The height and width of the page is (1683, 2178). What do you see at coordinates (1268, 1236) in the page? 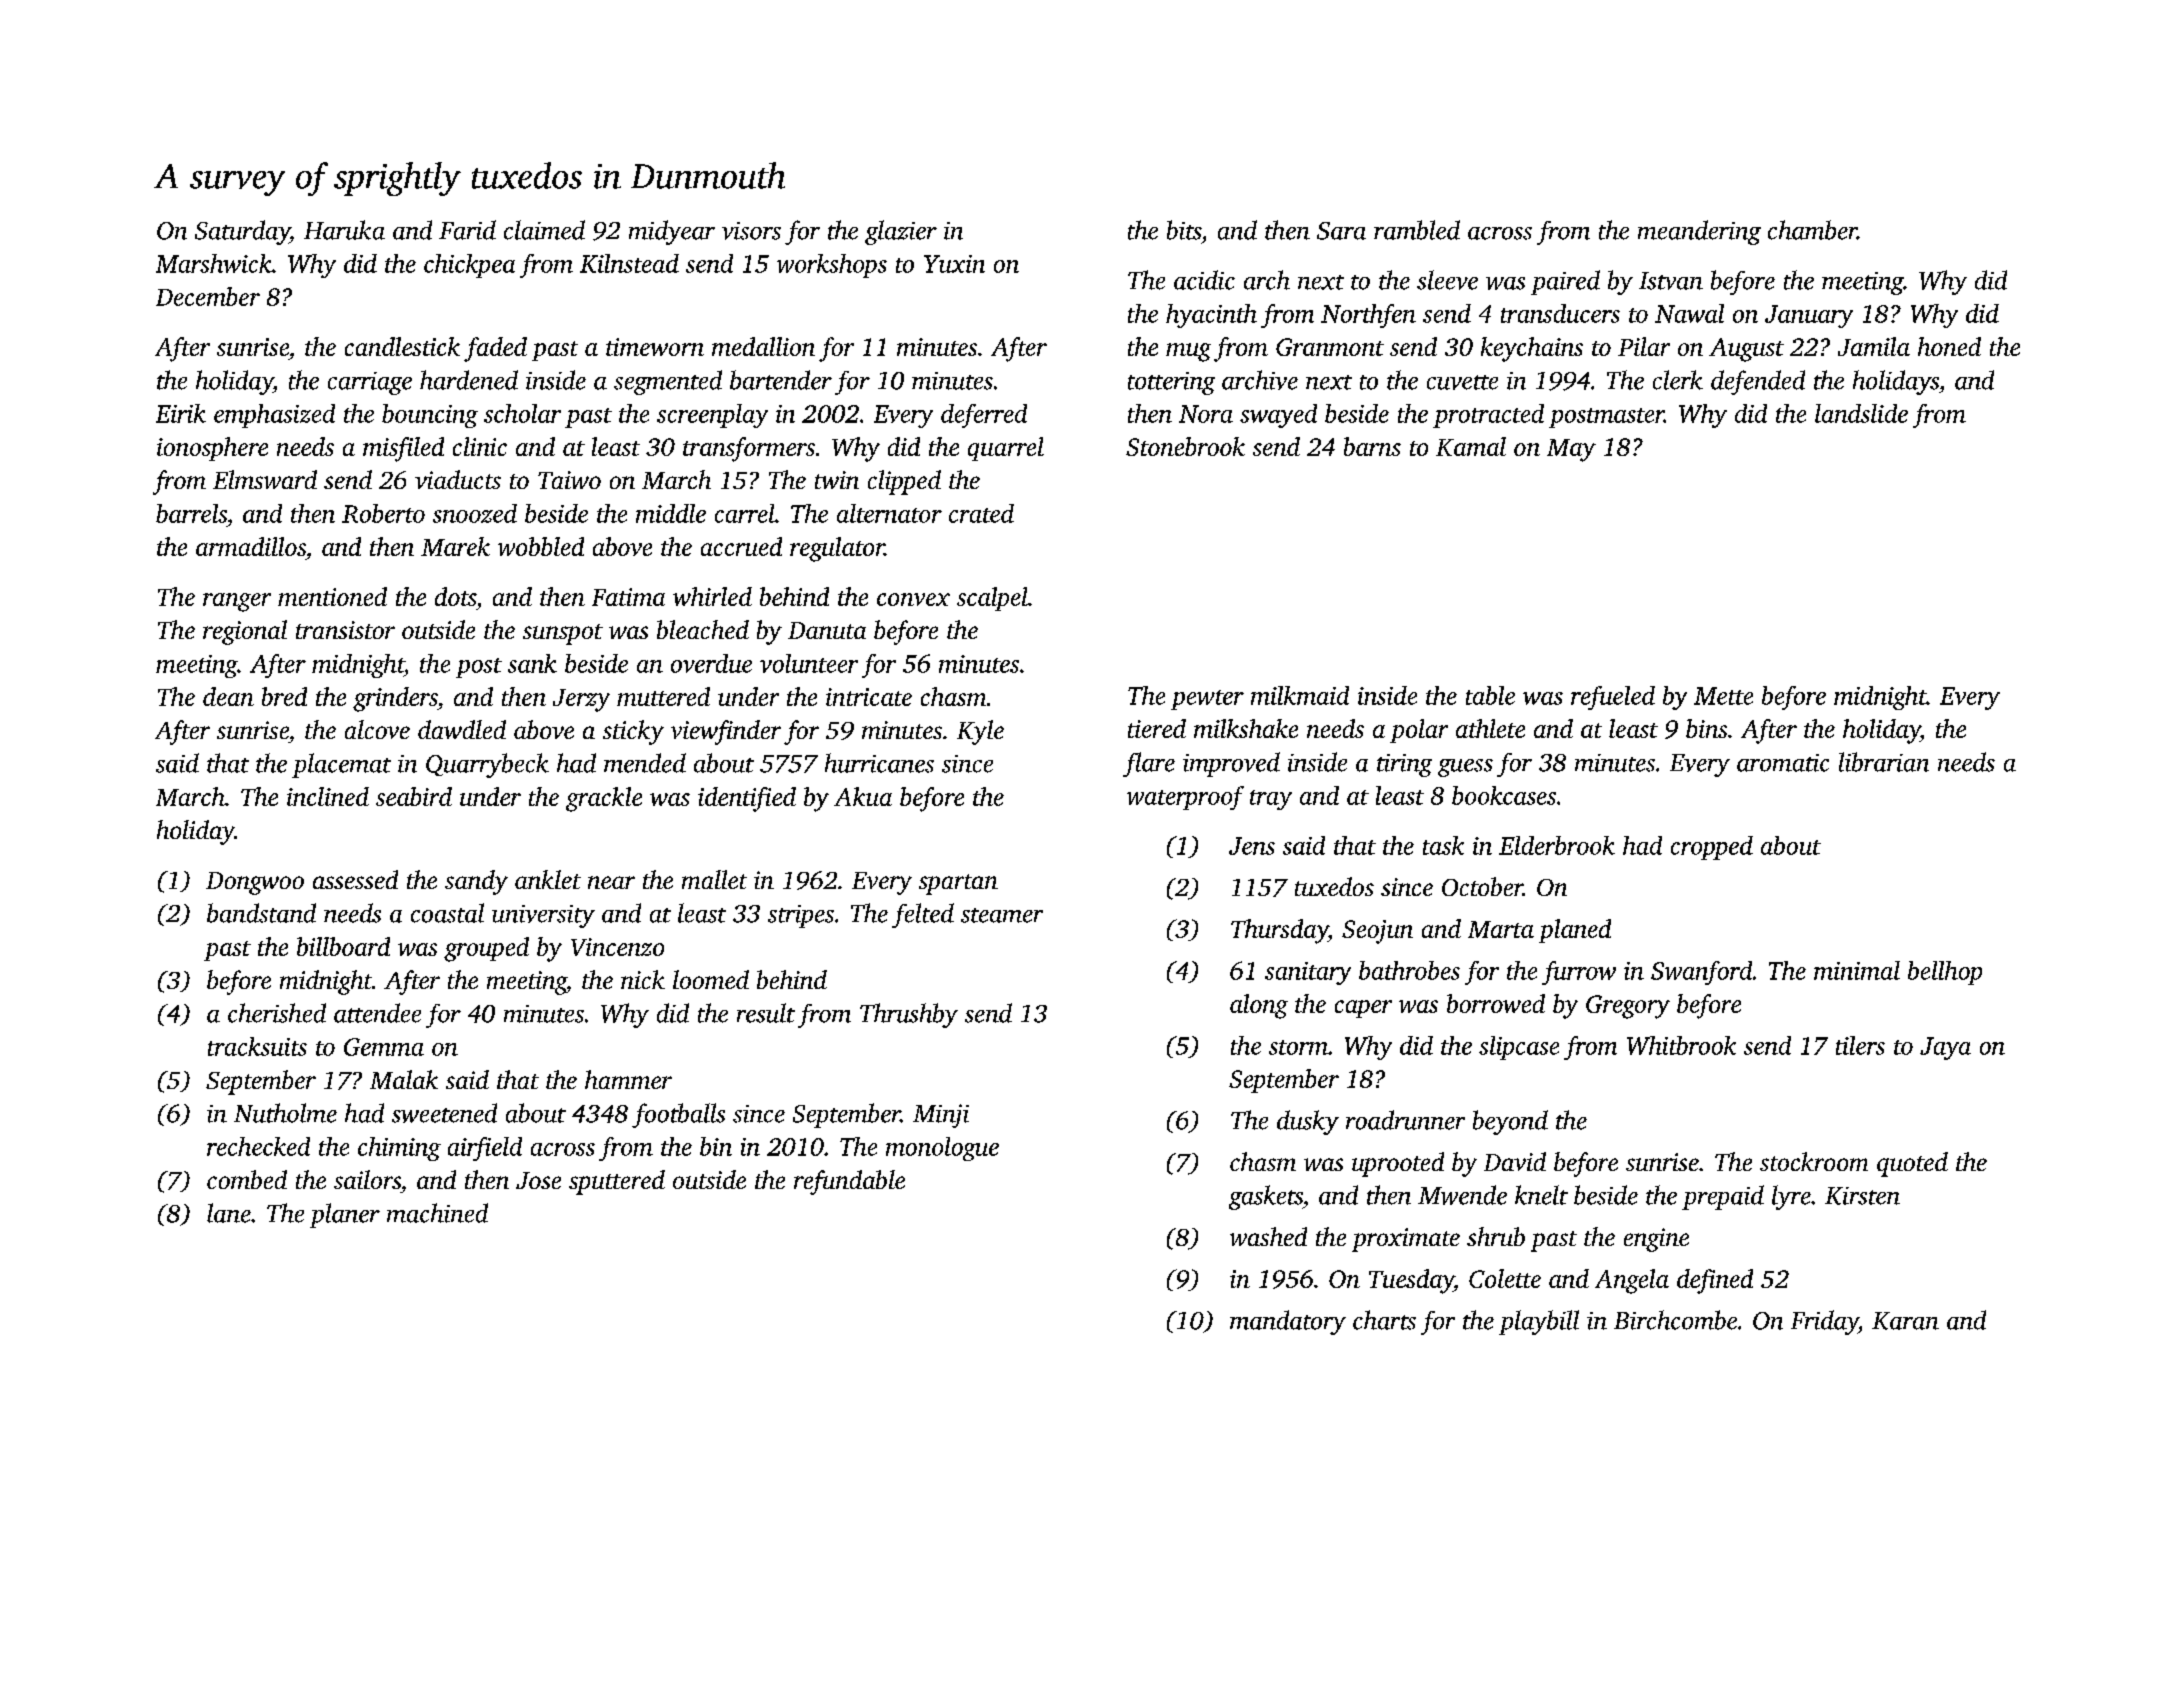
I see `washed` at bounding box center [1268, 1236].
